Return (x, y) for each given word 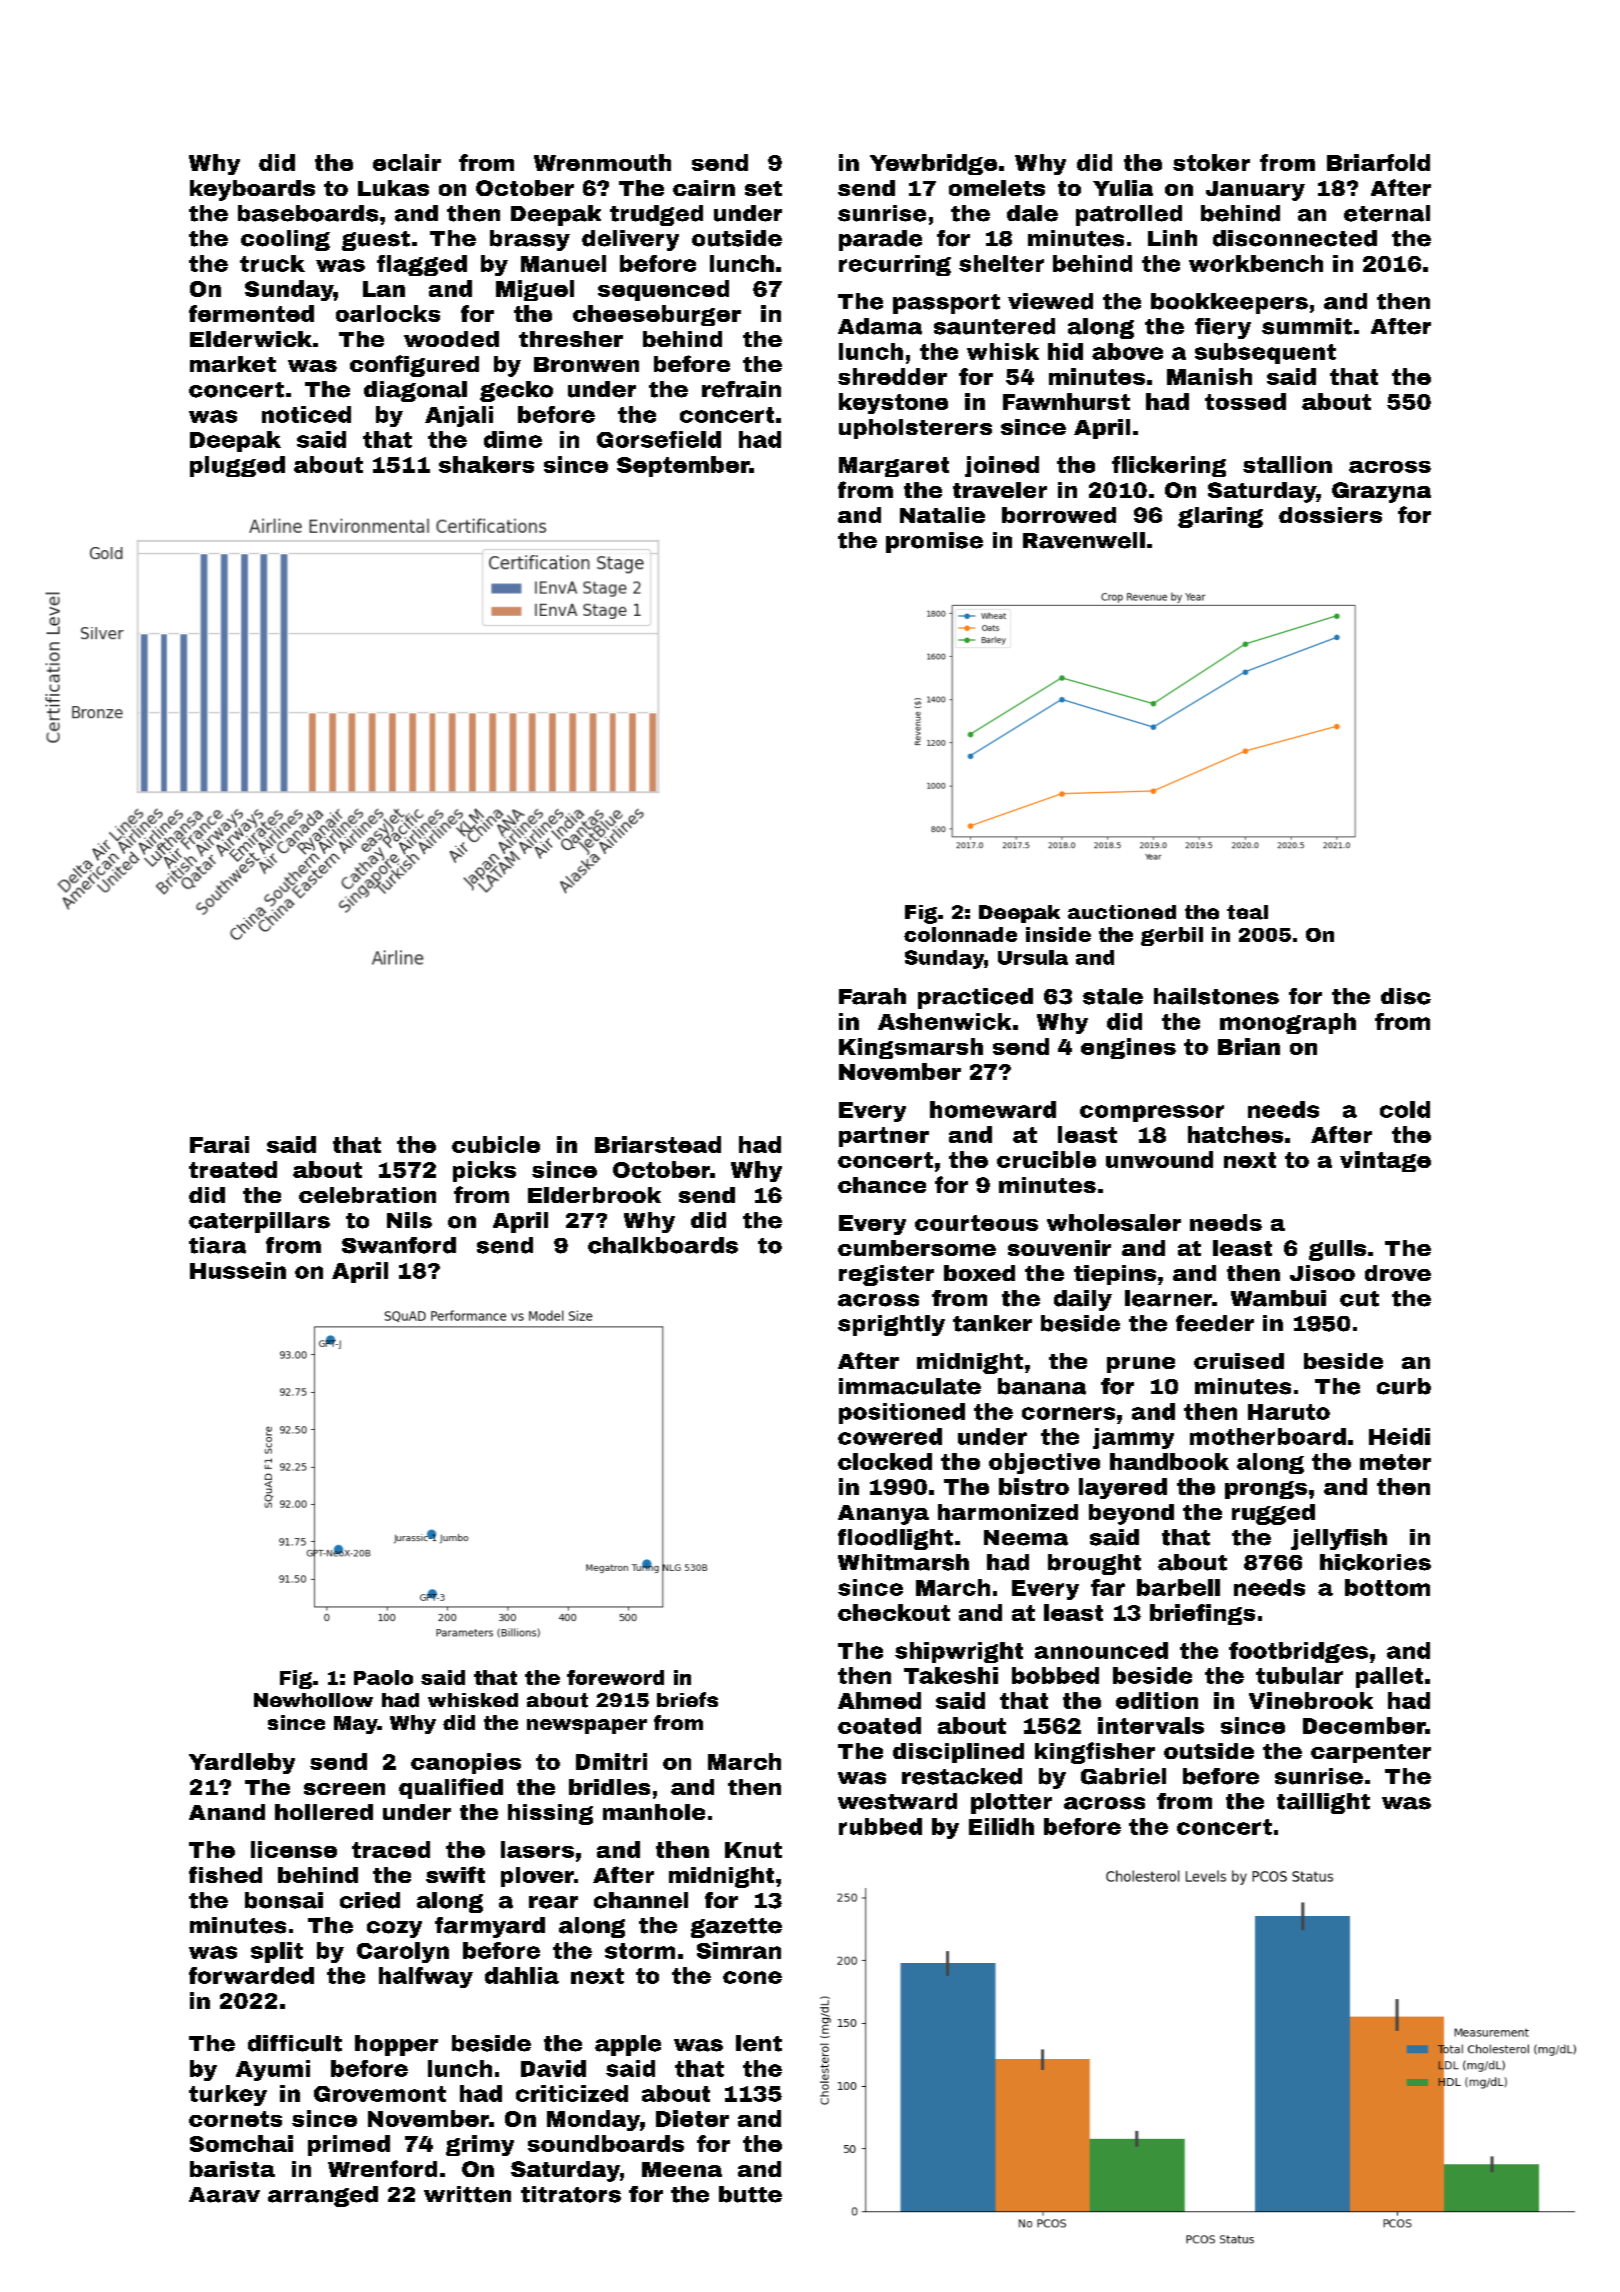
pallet (1389, 1677)
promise (934, 542)
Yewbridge (933, 164)
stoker (1211, 162)
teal (1247, 912)
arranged (323, 2196)
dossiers (1330, 515)
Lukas (393, 188)
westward (897, 1801)
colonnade (960, 934)
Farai (219, 1144)
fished (225, 1874)
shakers (486, 464)
